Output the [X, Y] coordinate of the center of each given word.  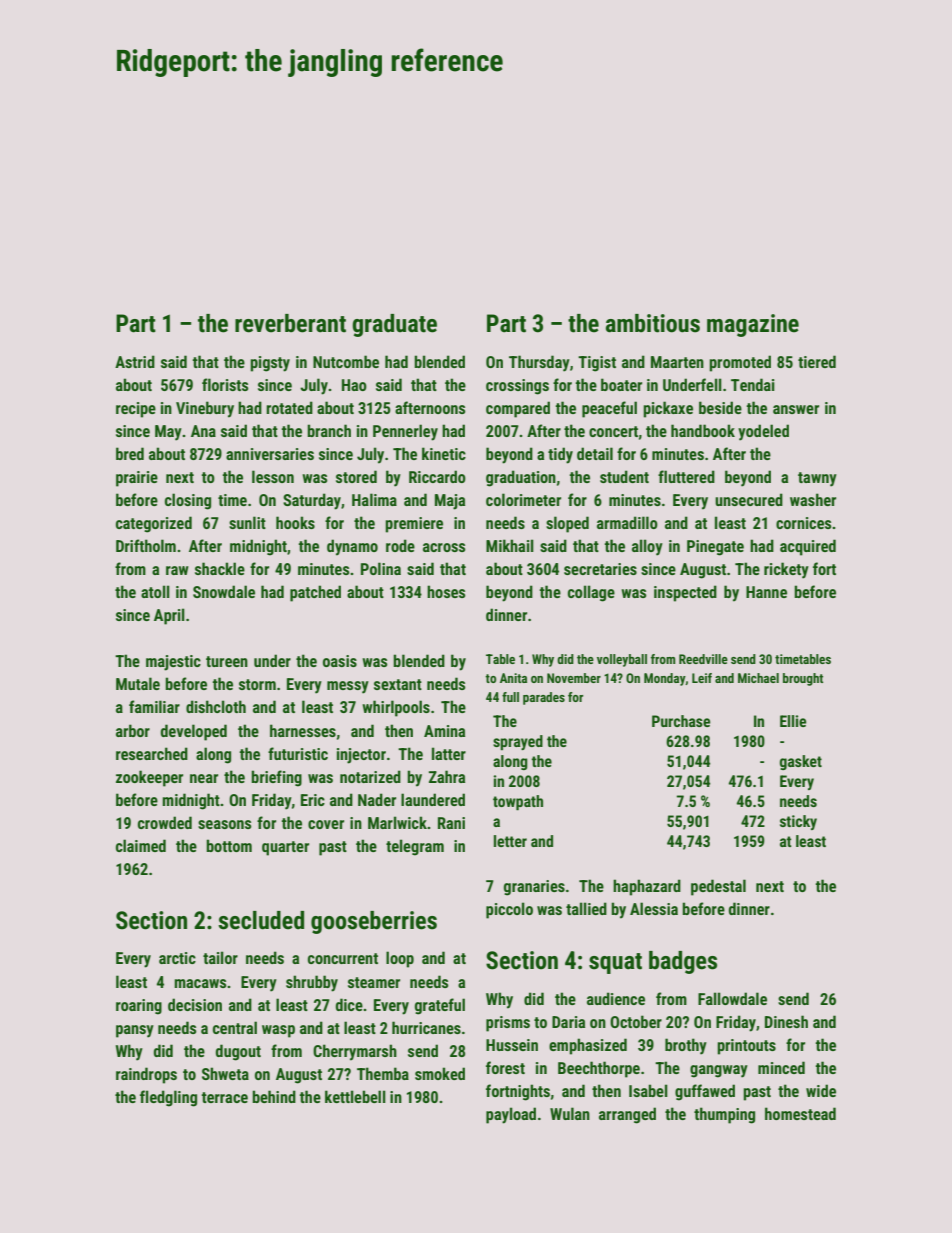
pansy [135, 1031]
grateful [440, 1006]
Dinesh [786, 1021]
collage [591, 593]
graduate [394, 325]
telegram [415, 847]
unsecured [749, 499]
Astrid [135, 361]
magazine [753, 325]
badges [683, 962]
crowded [165, 822]
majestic [173, 663]
